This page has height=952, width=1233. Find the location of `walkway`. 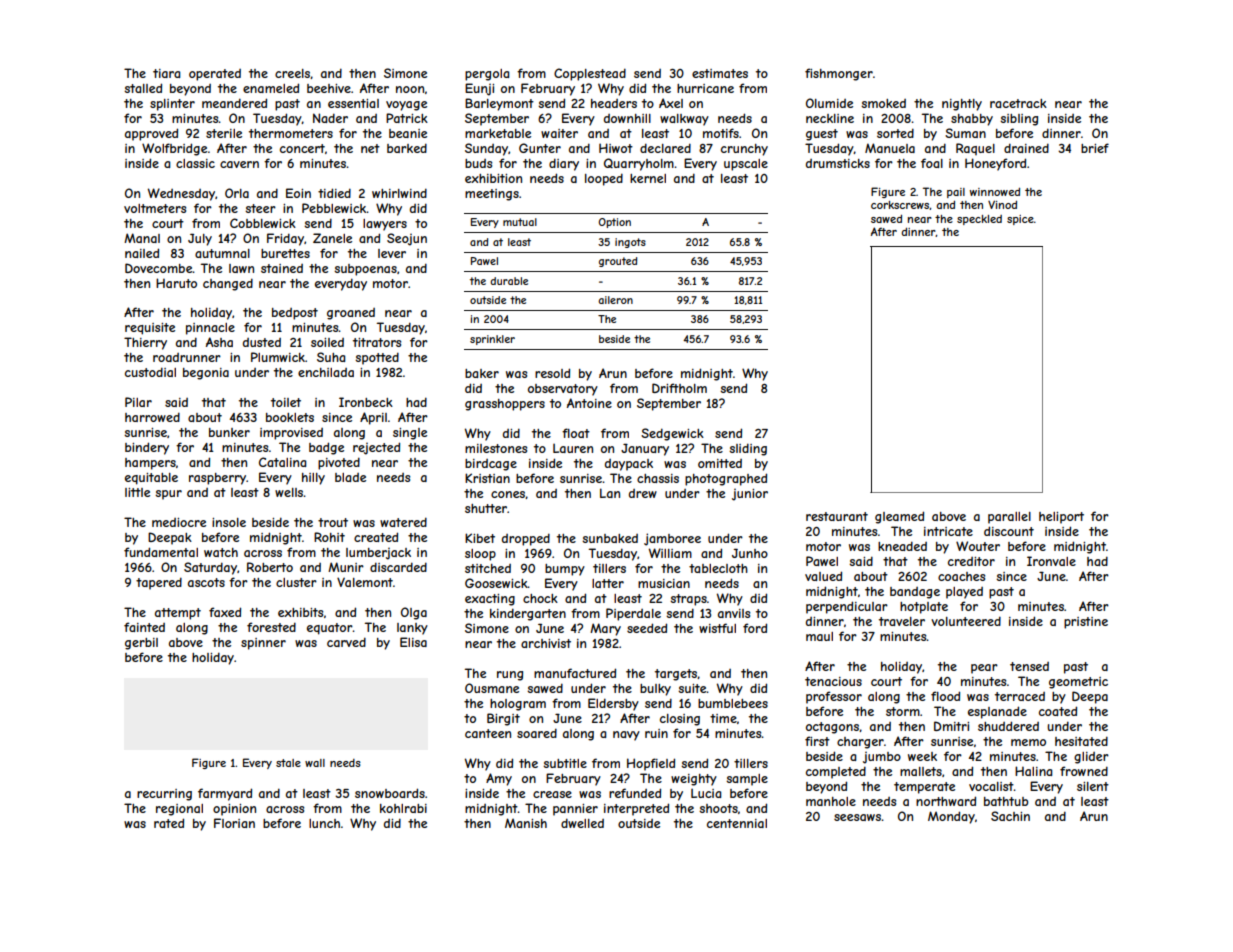

walkway is located at coordinates (684, 120).
